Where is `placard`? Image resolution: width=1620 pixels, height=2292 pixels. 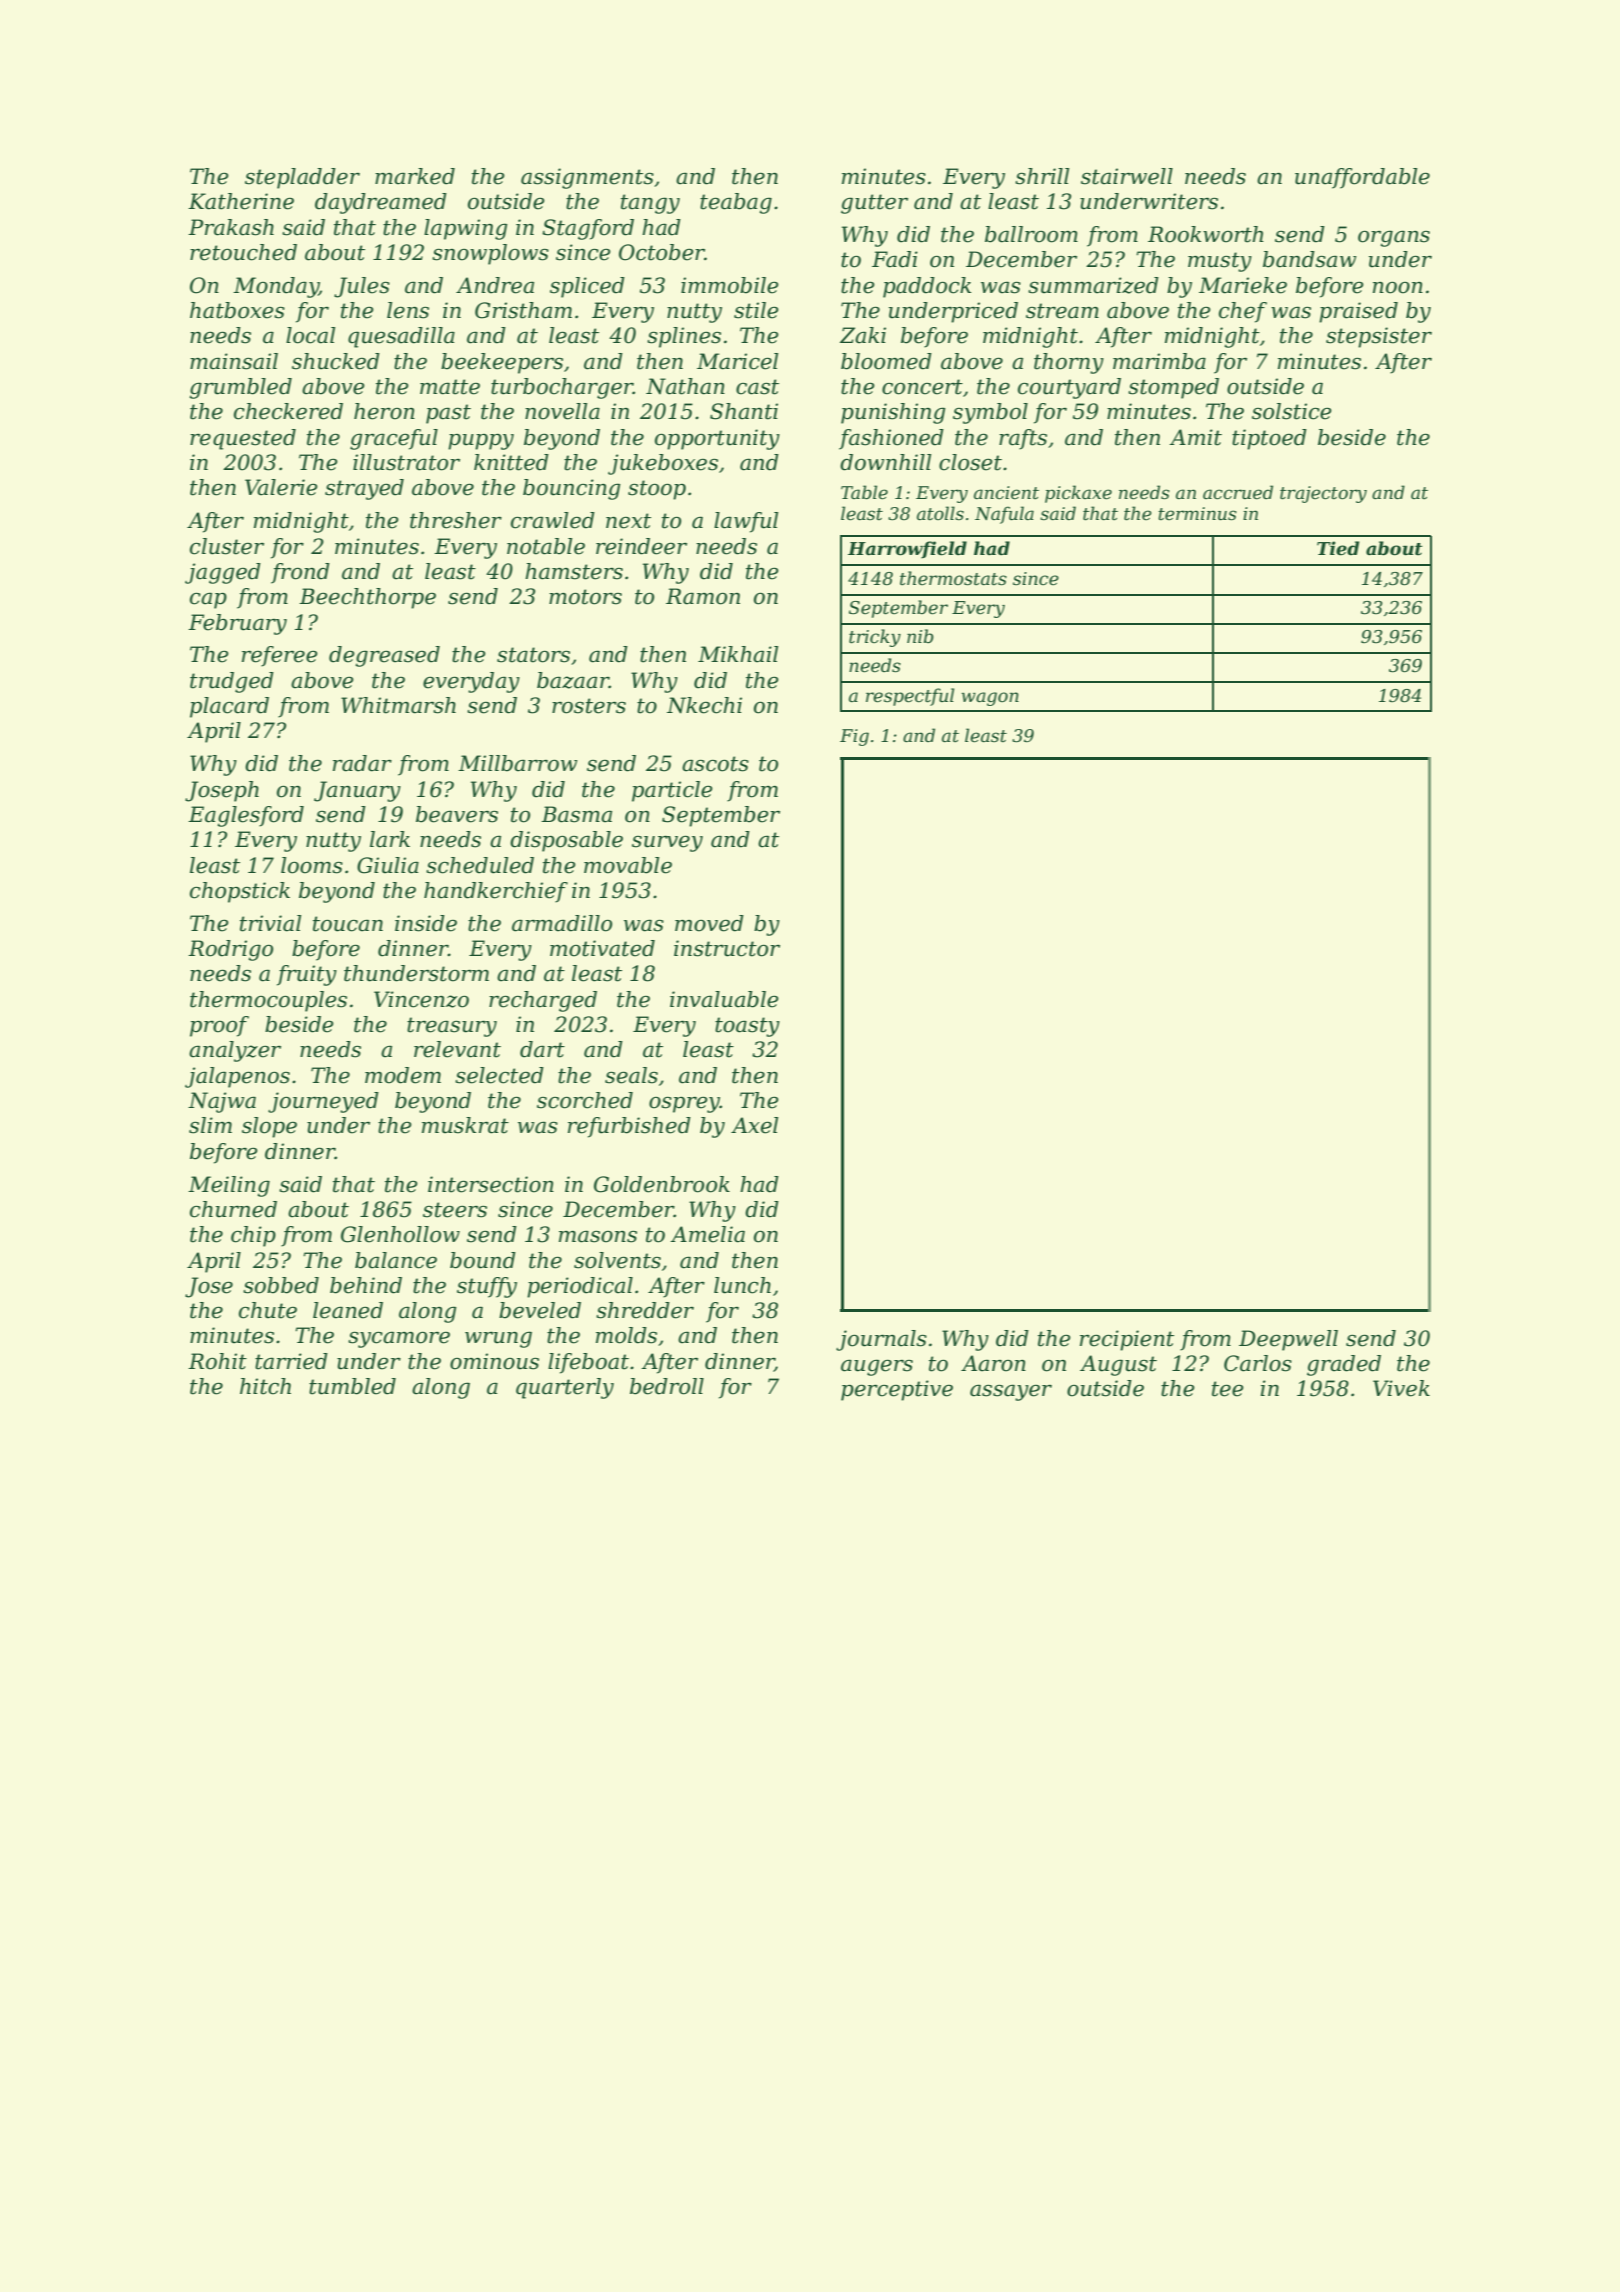 placard is located at coordinates (229, 707).
